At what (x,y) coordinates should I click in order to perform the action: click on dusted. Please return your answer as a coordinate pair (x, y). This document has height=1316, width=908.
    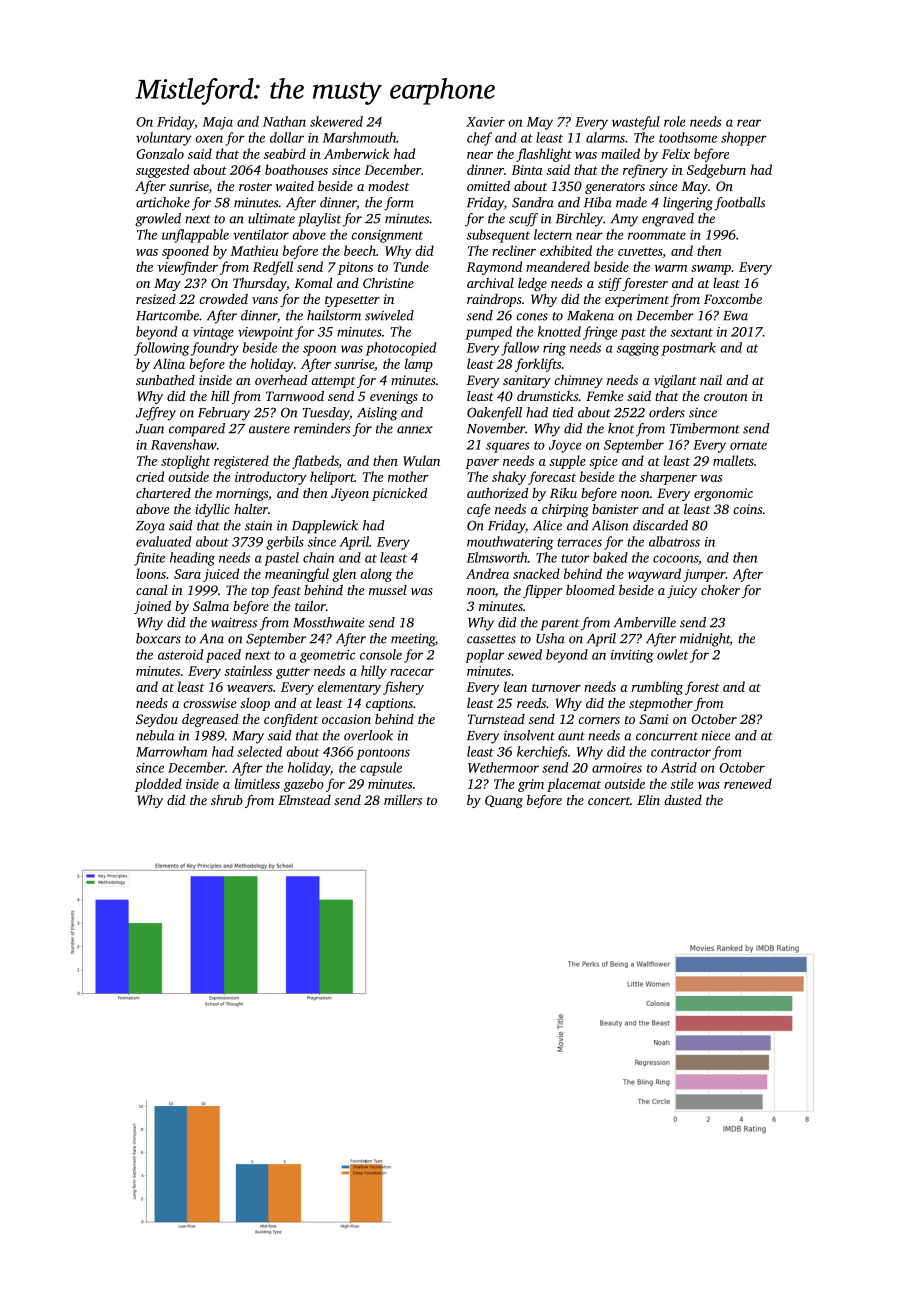
    Looking at the image, I should click on (683, 800).
